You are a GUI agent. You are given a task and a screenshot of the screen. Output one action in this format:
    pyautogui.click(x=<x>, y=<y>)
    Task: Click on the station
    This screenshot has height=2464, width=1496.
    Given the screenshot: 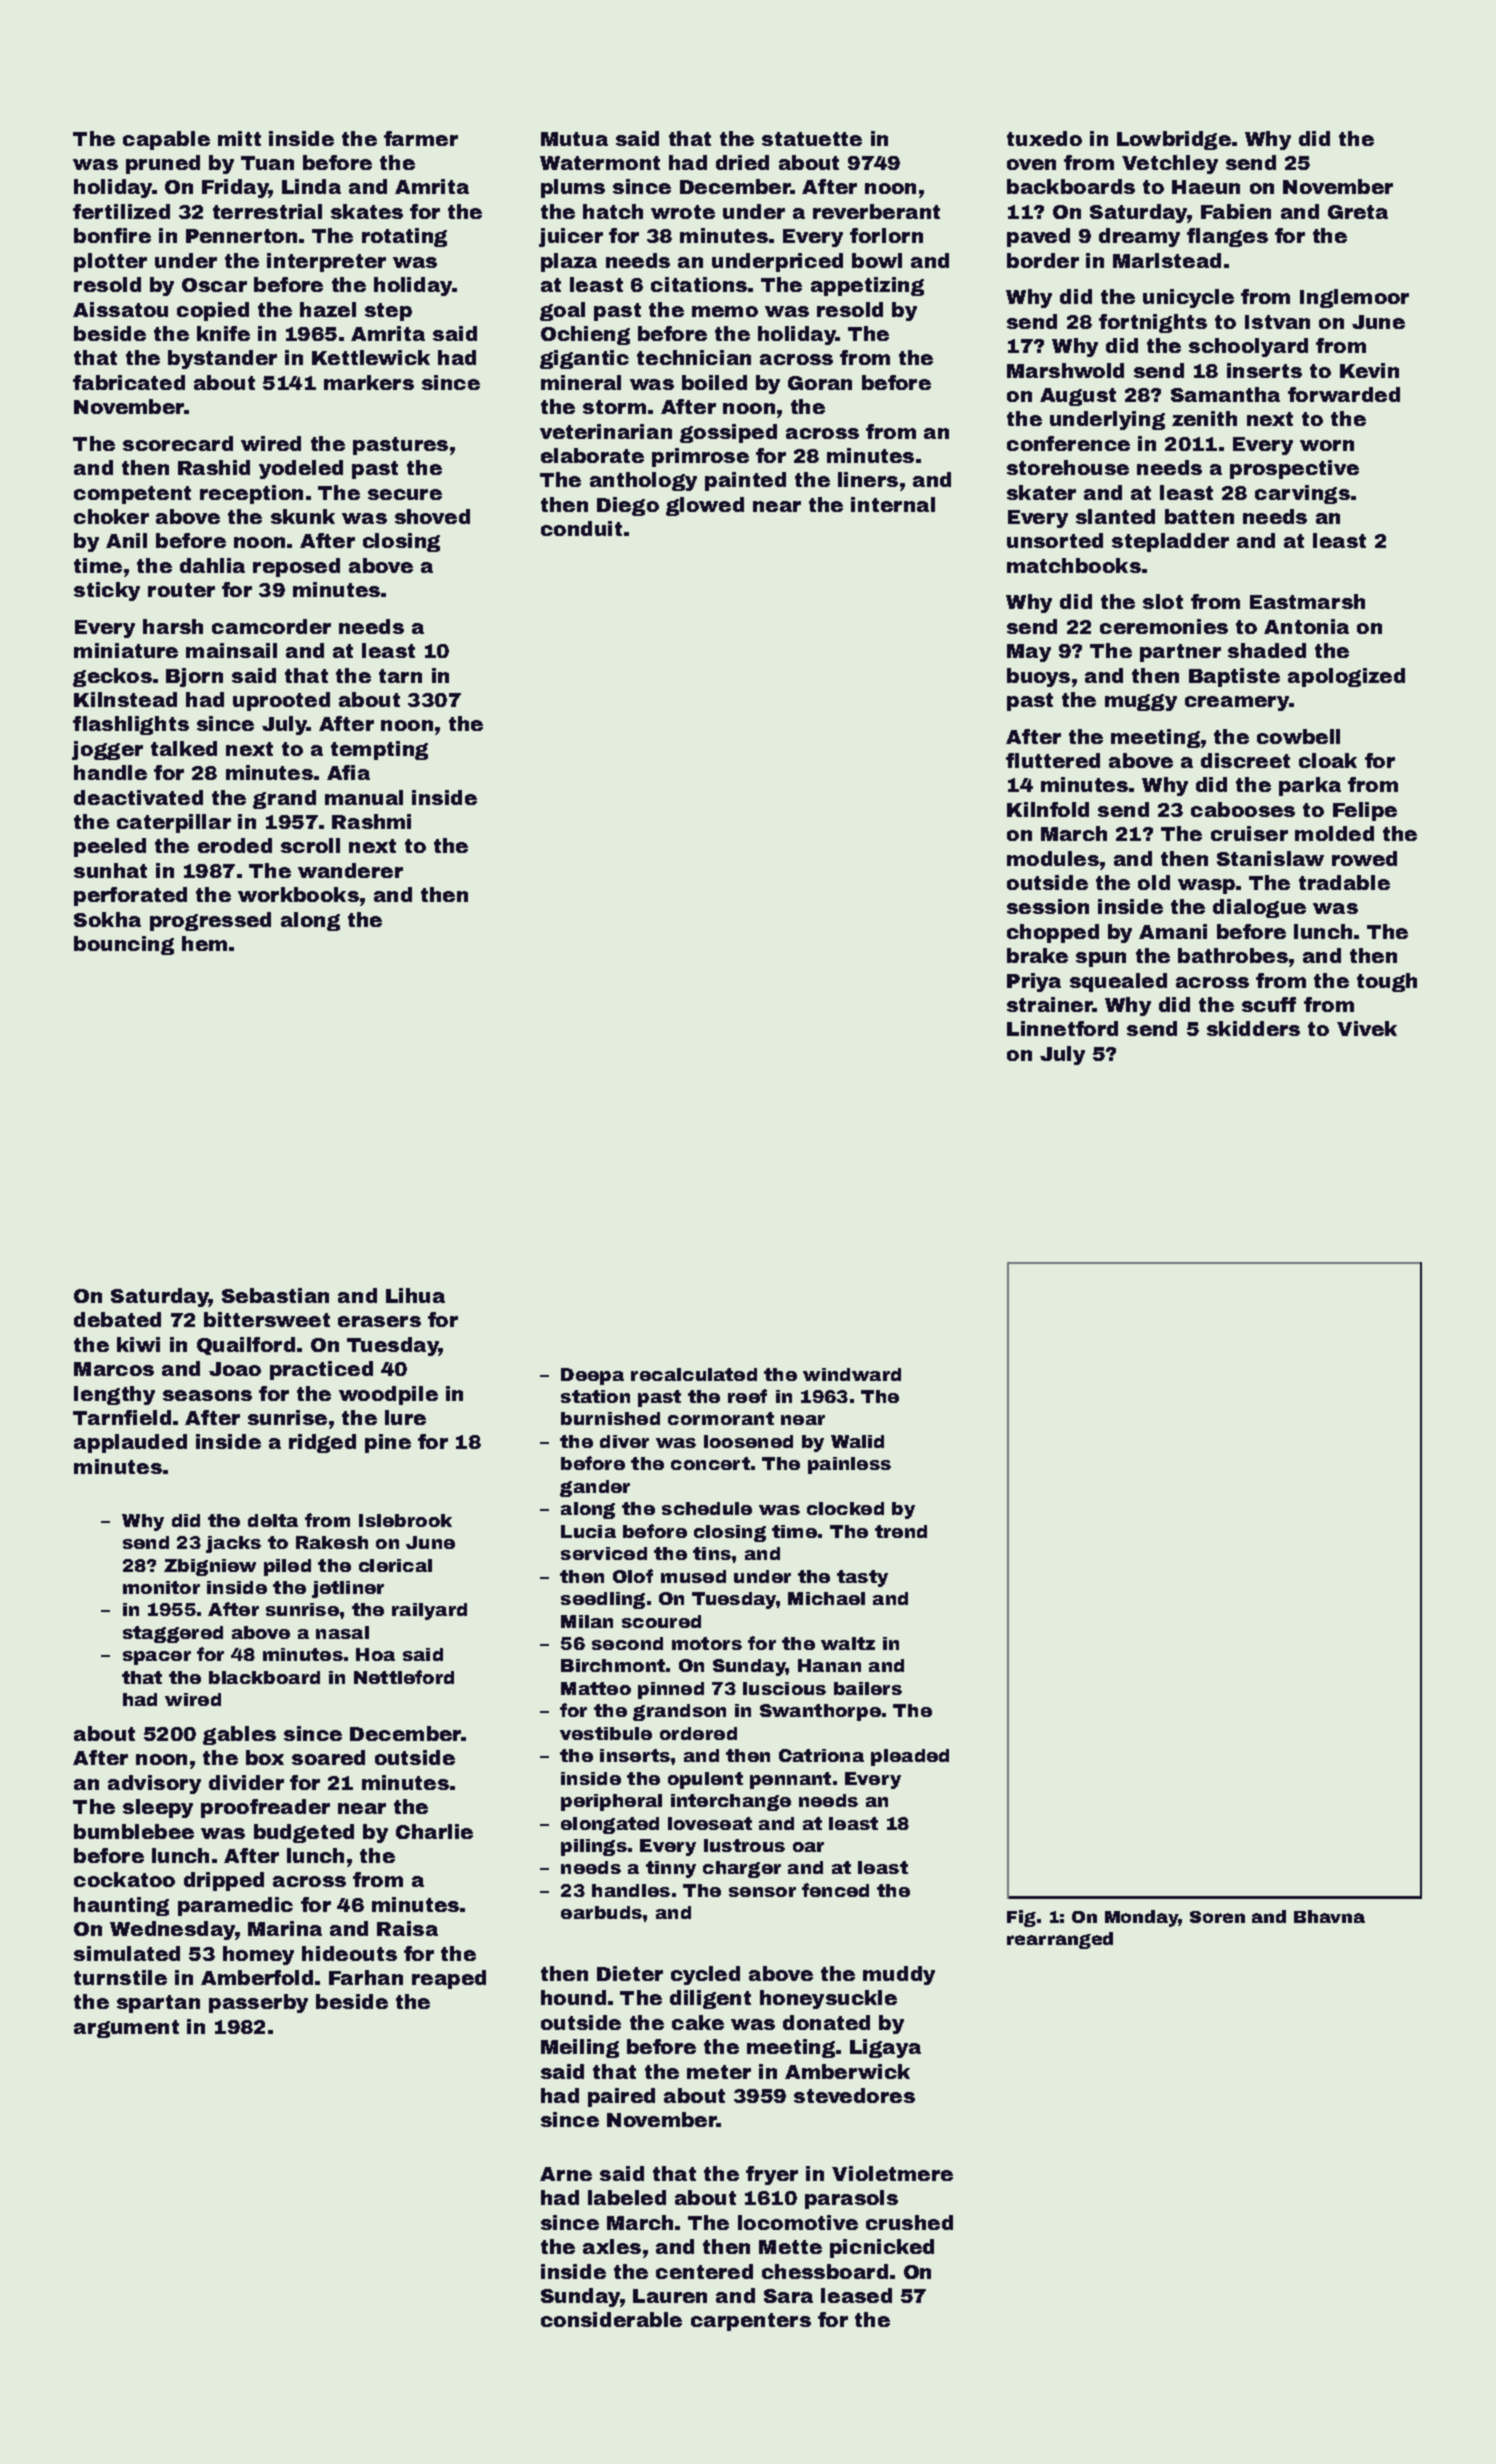 What is the action you would take?
    pyautogui.click(x=595, y=1396)
